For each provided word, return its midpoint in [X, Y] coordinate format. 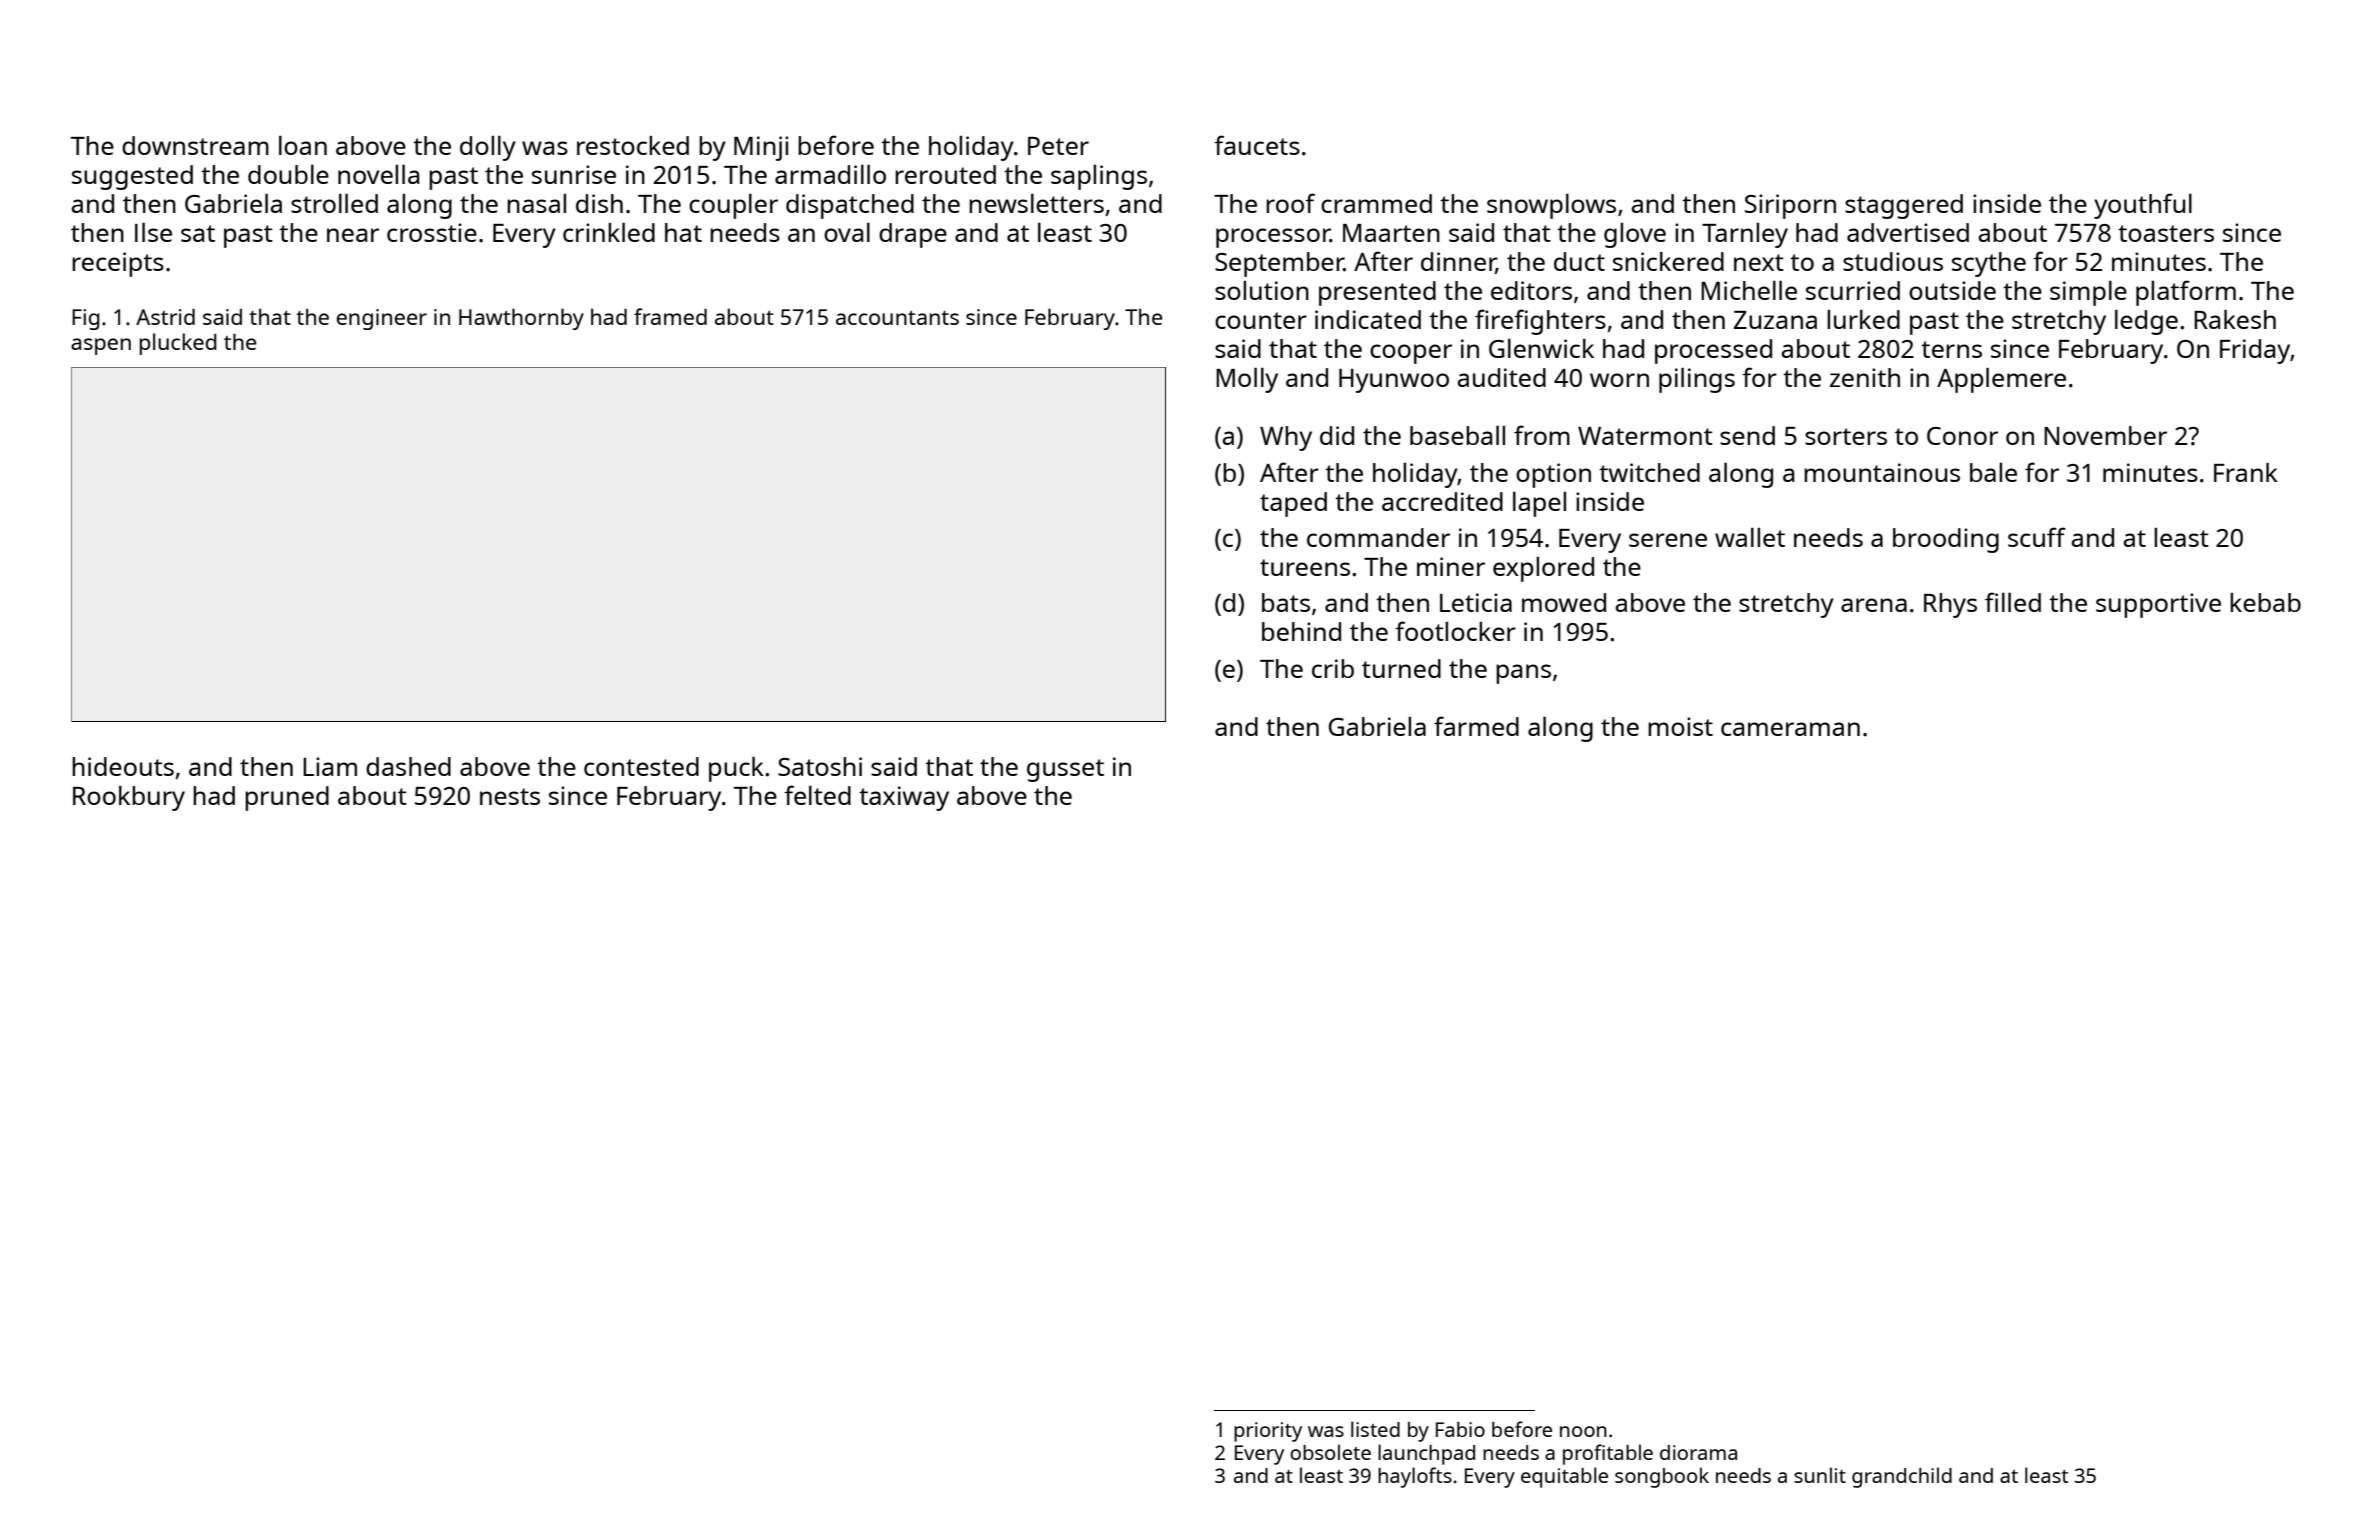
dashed [408, 766]
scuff [2037, 537]
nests [510, 796]
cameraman [1790, 729]
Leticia [1476, 602]
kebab [2265, 602]
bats [1286, 602]
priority [1268, 1432]
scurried [1853, 290]
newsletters [1036, 203]
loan [303, 145]
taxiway [904, 798]
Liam [330, 766]
